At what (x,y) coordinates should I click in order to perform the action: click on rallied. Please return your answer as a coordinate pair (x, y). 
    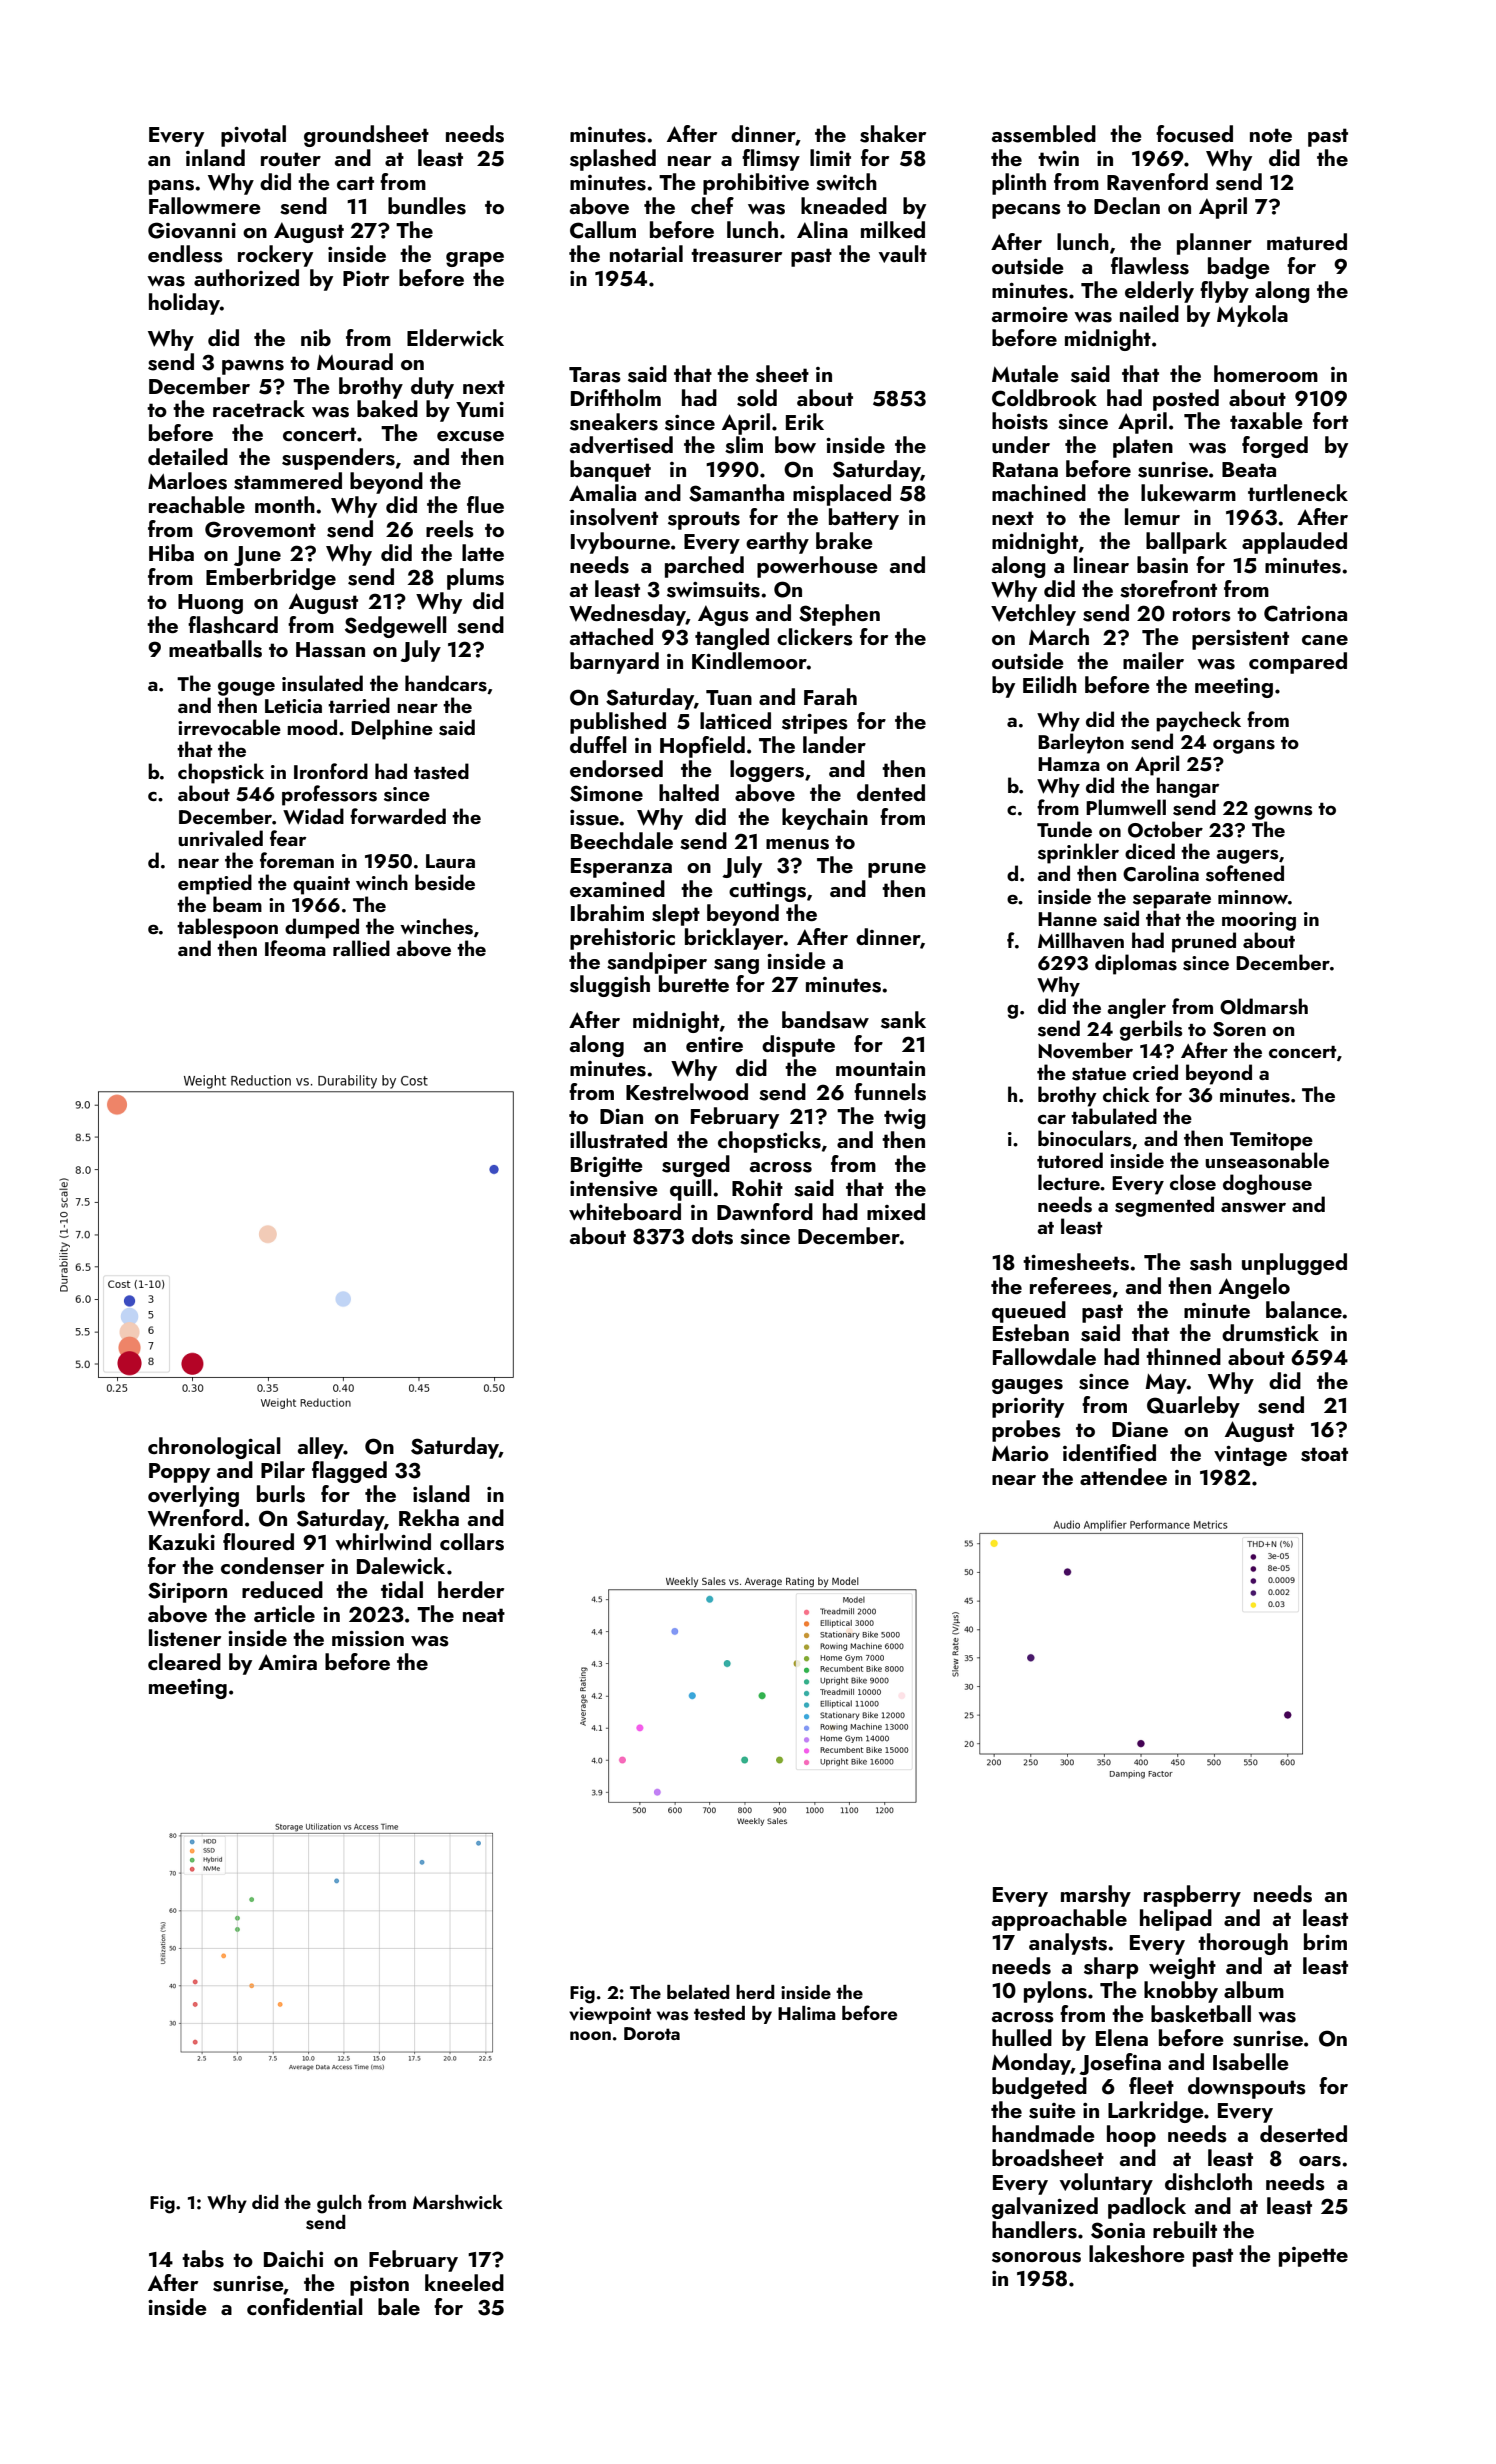
    Looking at the image, I should click on (361, 948).
